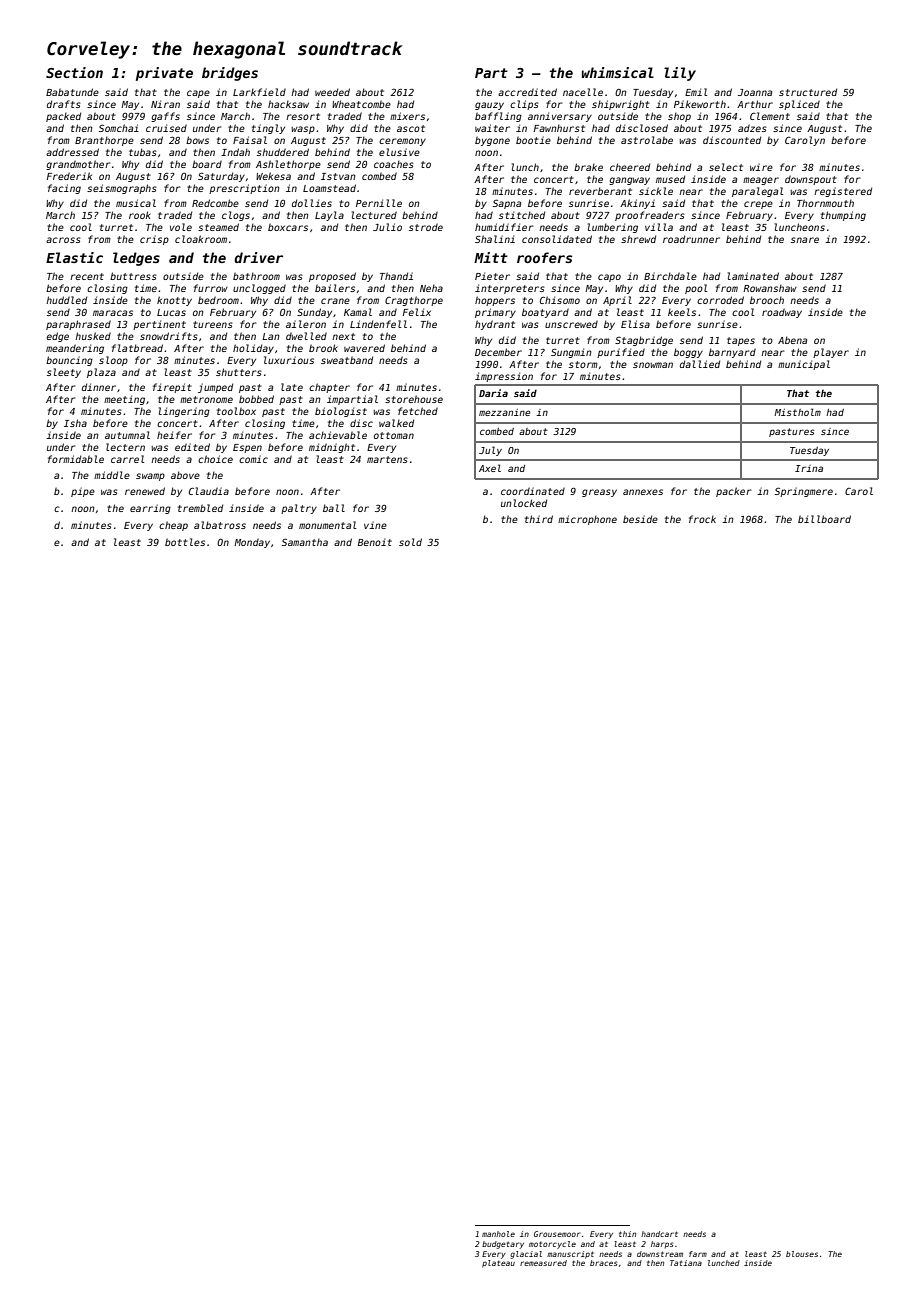 Image resolution: width=924 pixels, height=1308 pixels. Describe the element at coordinates (804, 492) in the page. I see `Springmere` at that location.
